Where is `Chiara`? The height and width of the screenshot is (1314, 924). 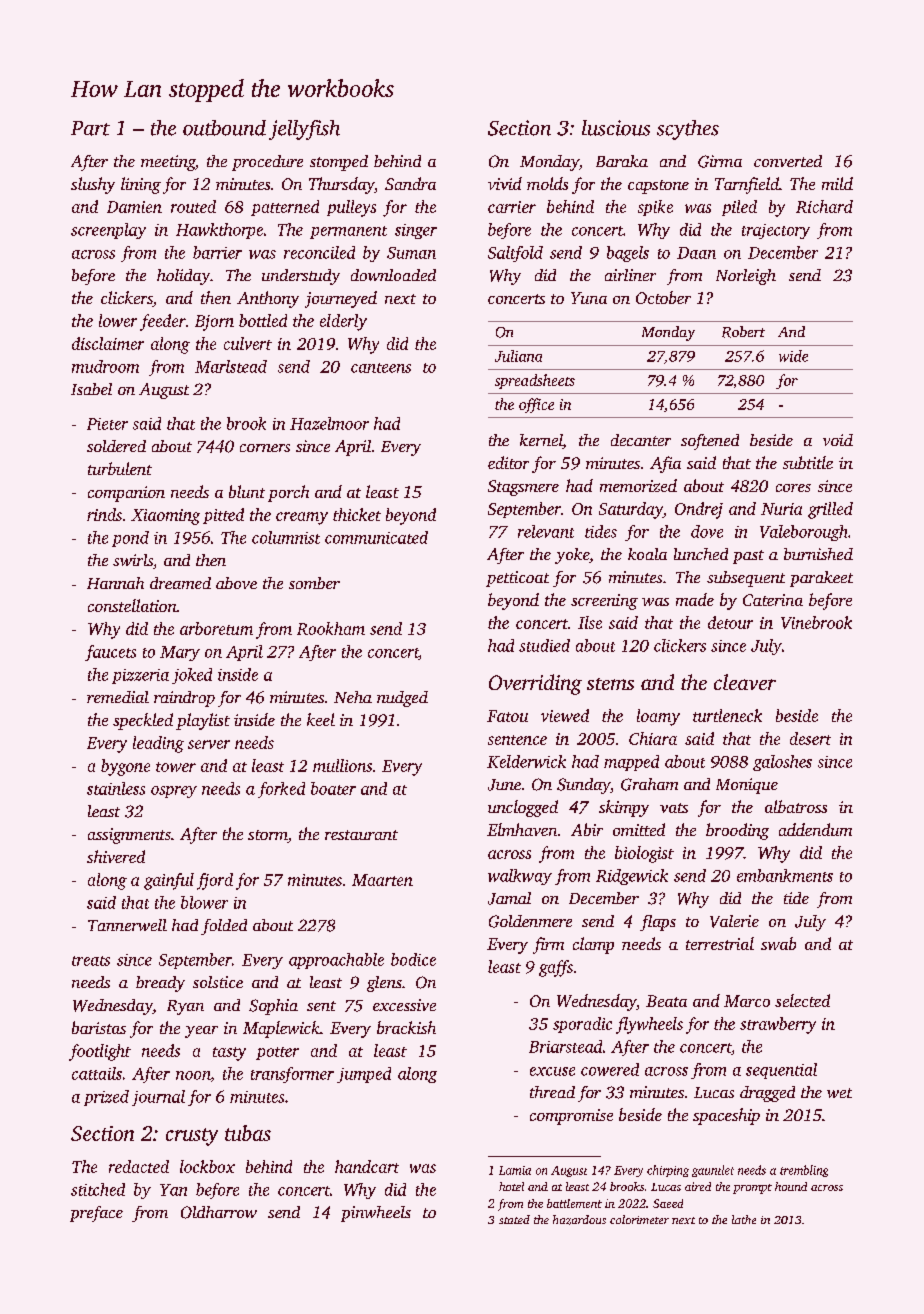 Chiara is located at coordinates (653, 738).
